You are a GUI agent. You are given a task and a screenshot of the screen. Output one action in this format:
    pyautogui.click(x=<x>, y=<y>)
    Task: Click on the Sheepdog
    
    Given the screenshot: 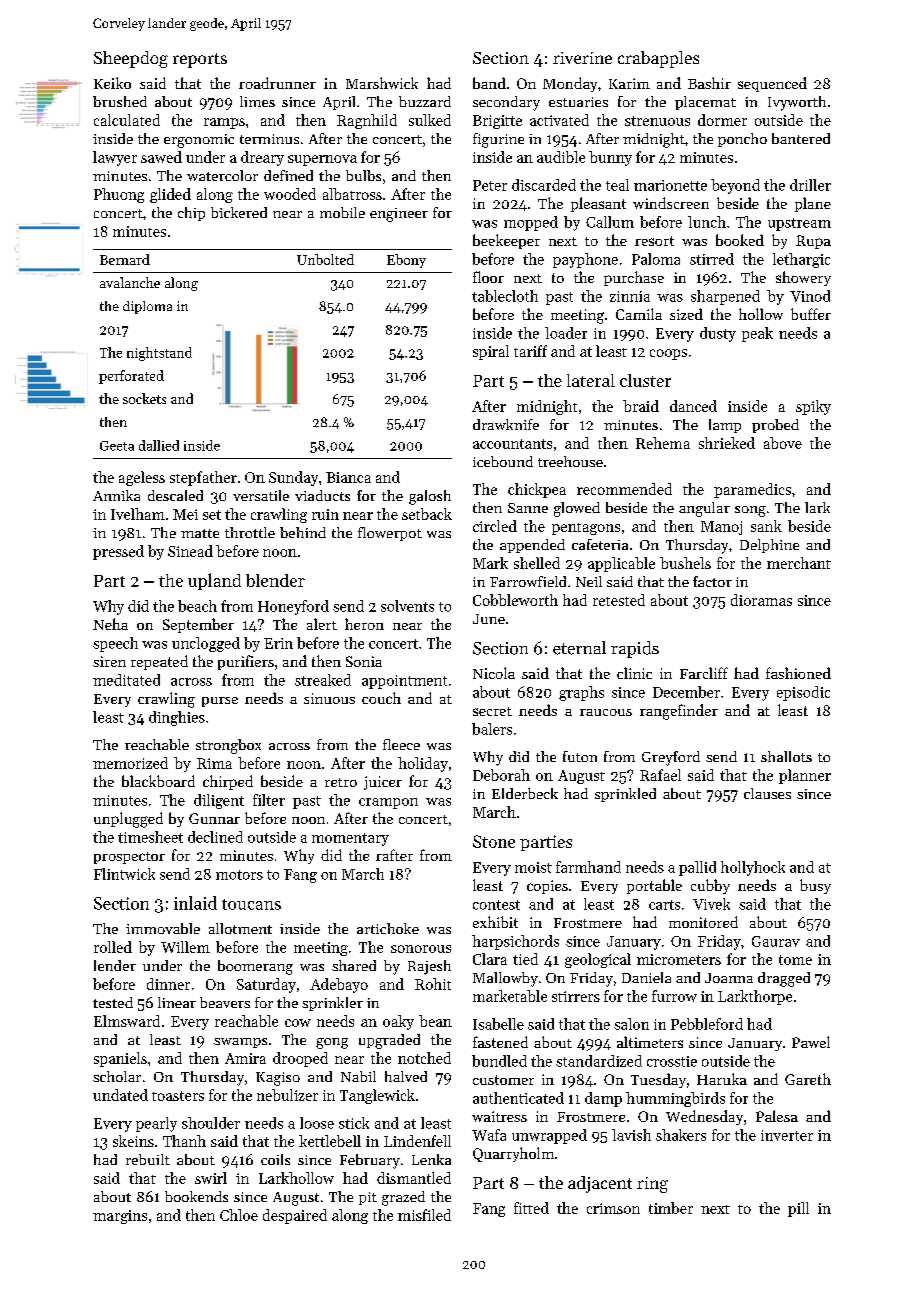 What is the action you would take?
    pyautogui.click(x=131, y=59)
